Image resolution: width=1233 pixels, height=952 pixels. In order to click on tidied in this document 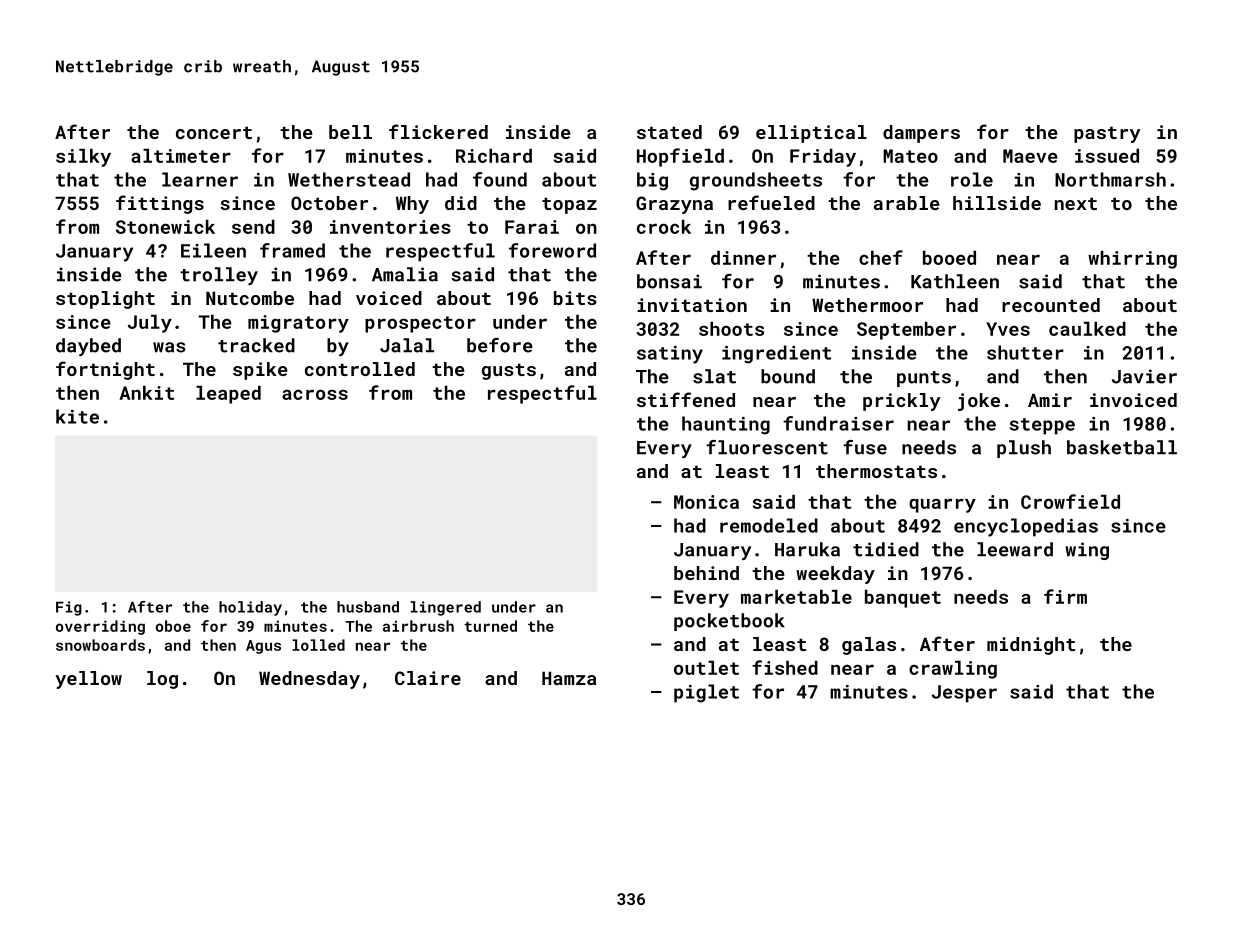, I will do `click(886, 549)`.
